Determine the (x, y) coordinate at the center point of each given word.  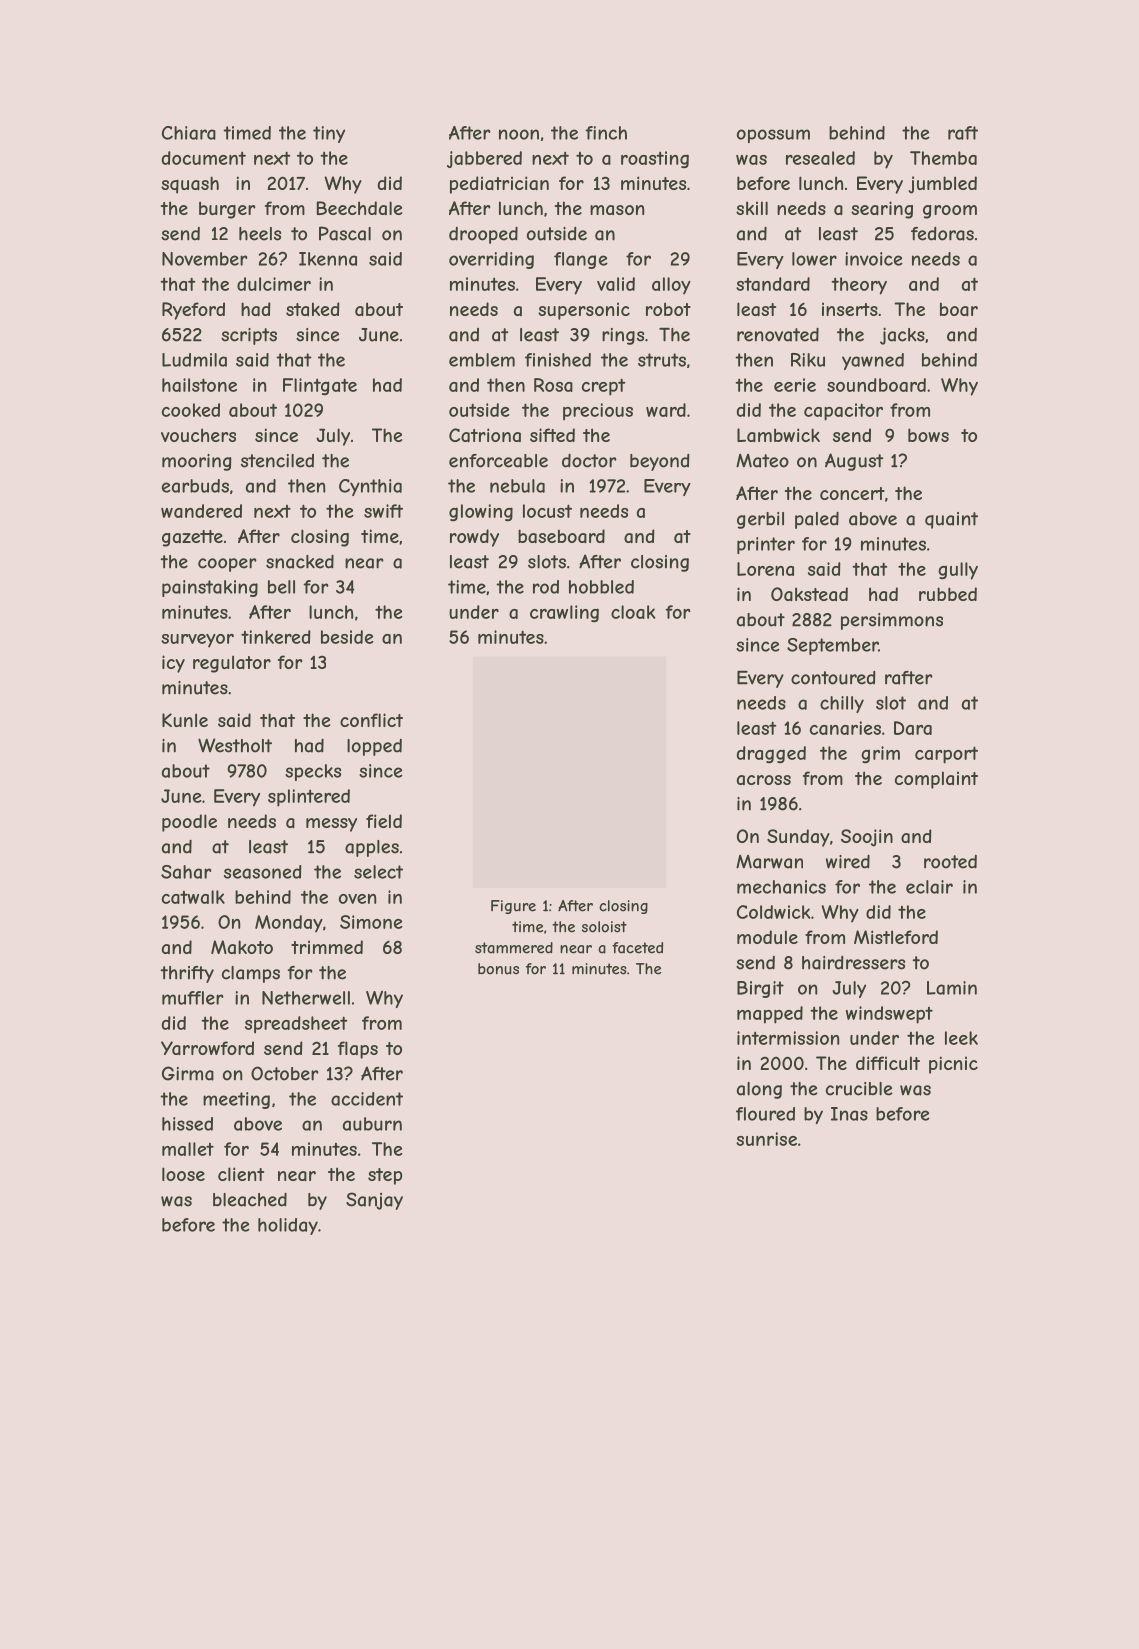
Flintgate (320, 386)
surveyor (197, 641)
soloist (604, 927)
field (384, 821)
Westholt (235, 745)
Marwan (769, 862)
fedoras (942, 234)
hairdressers (853, 963)
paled (817, 520)
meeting (236, 1100)
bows (928, 435)
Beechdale (359, 208)
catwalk (193, 897)
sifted (552, 435)
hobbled (601, 587)
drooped (483, 235)
